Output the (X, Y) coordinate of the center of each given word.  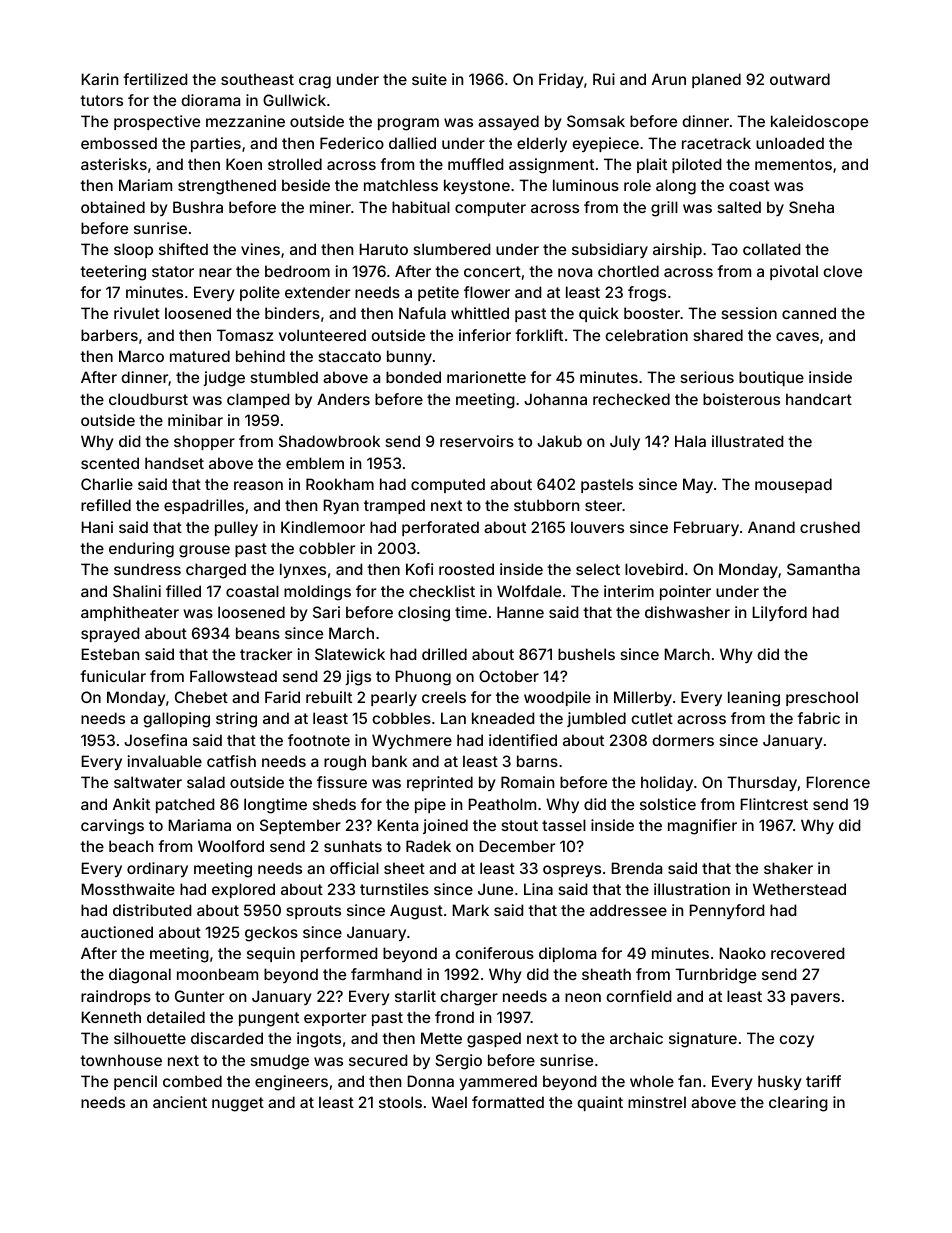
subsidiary (610, 250)
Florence (838, 782)
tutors (101, 100)
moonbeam (217, 974)
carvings (112, 827)
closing (424, 614)
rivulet (137, 313)
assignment (551, 166)
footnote (319, 740)
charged (216, 571)
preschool (822, 698)
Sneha (811, 207)
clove (842, 271)
